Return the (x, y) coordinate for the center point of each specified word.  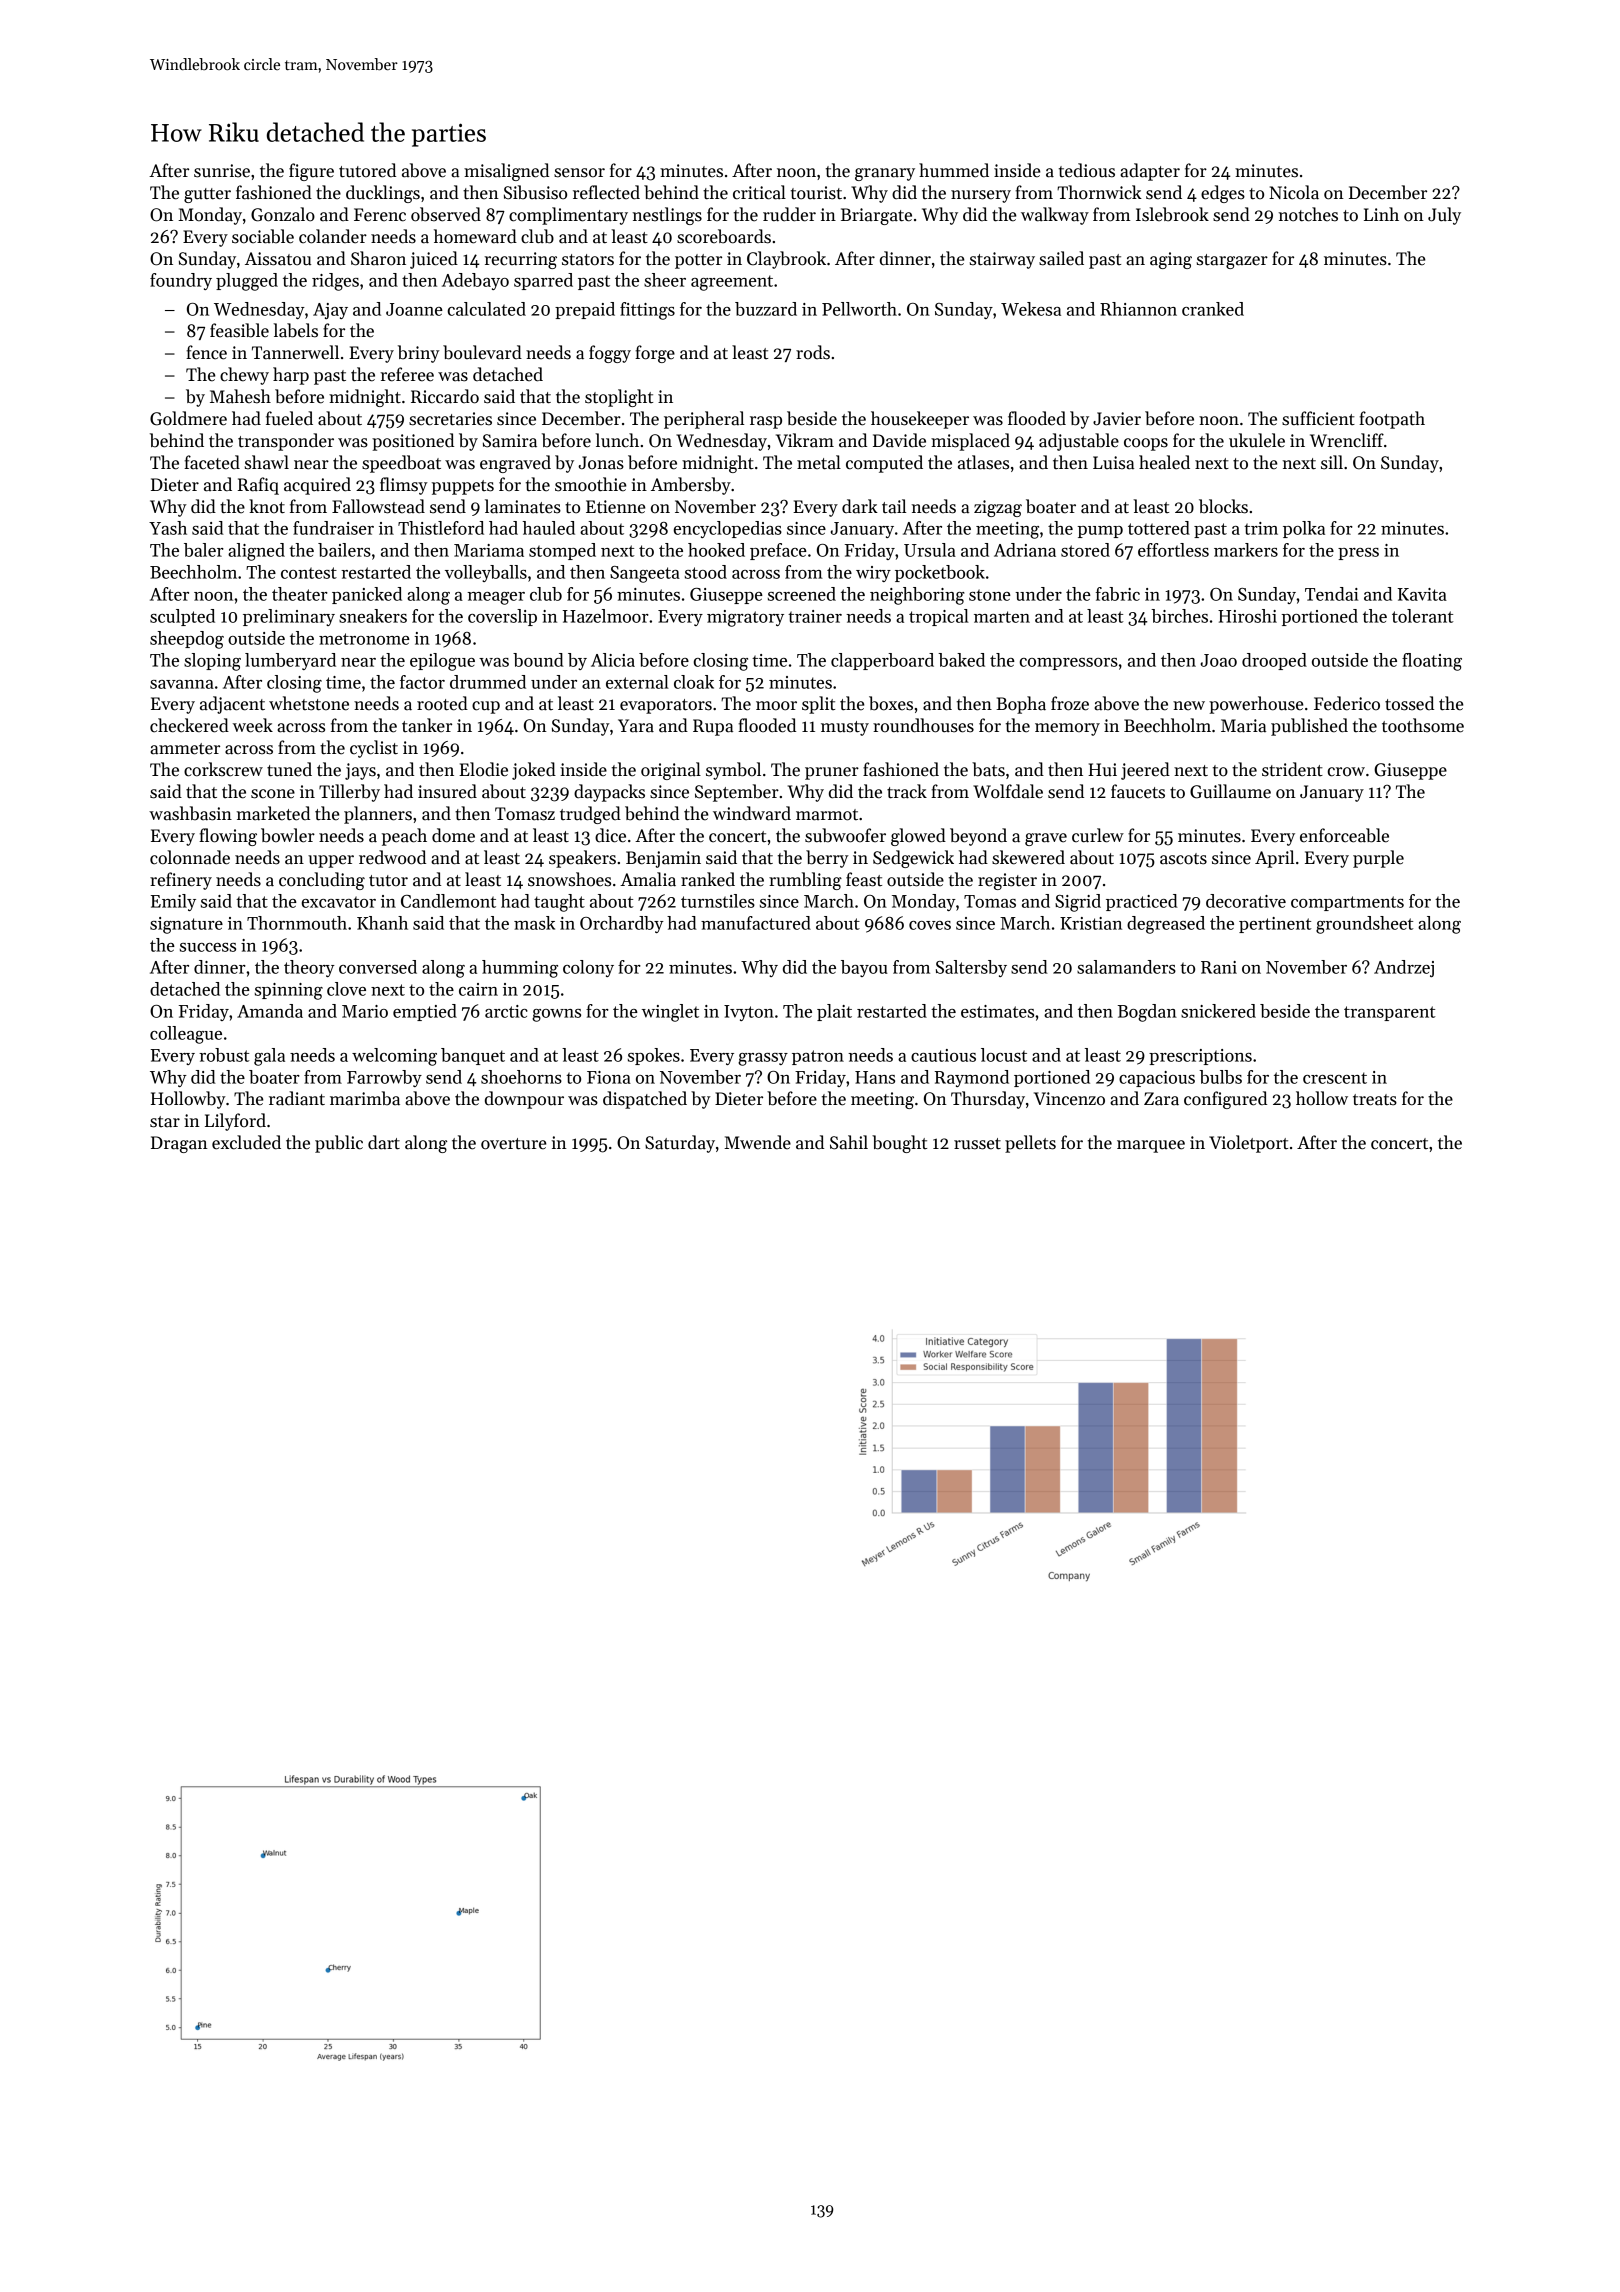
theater (300, 594)
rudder (789, 214)
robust (224, 1055)
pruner (832, 773)
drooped (1274, 661)
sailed (1061, 258)
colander (333, 236)
